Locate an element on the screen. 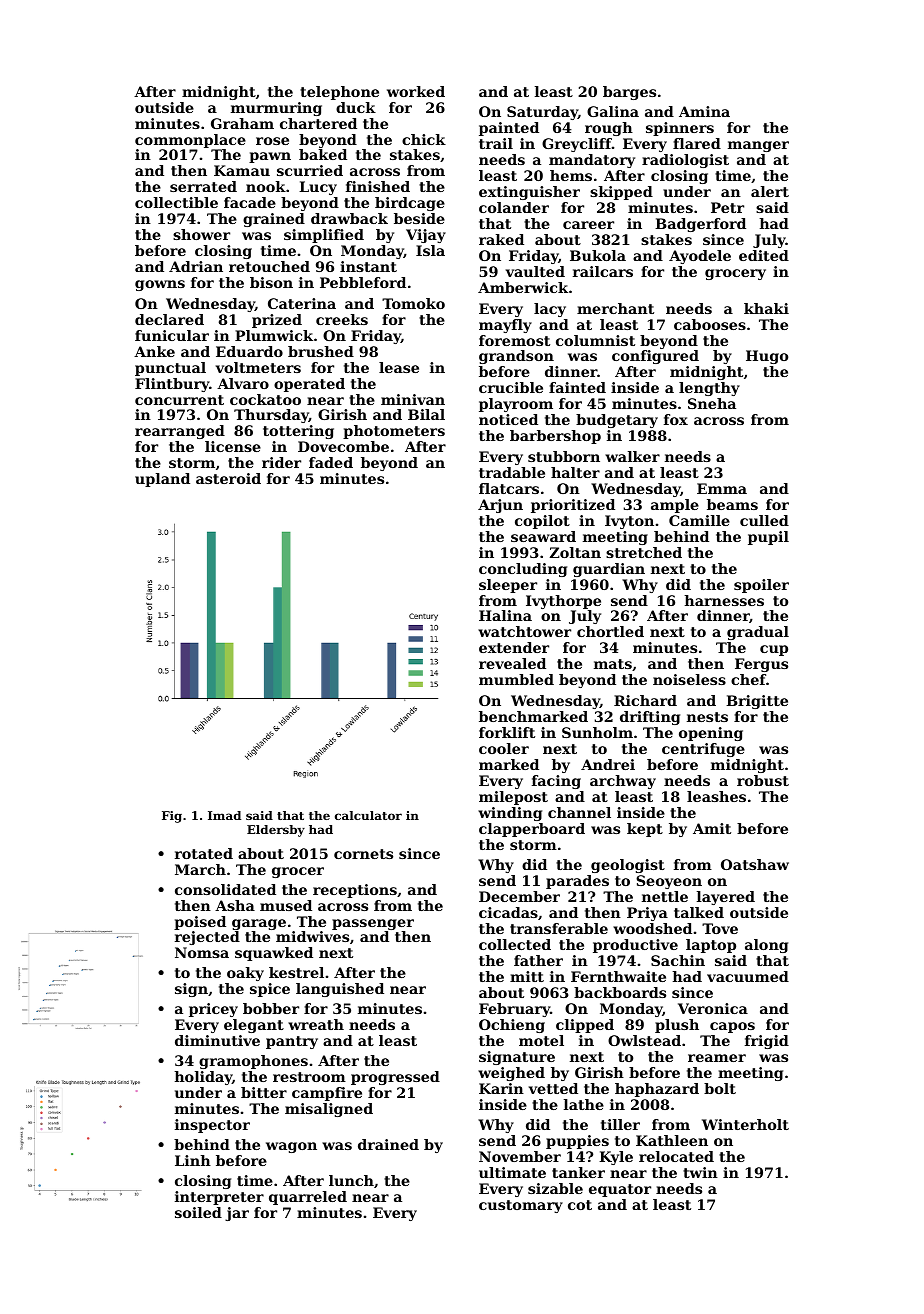 This screenshot has height=1314, width=924. lunch is located at coordinates (351, 1180).
